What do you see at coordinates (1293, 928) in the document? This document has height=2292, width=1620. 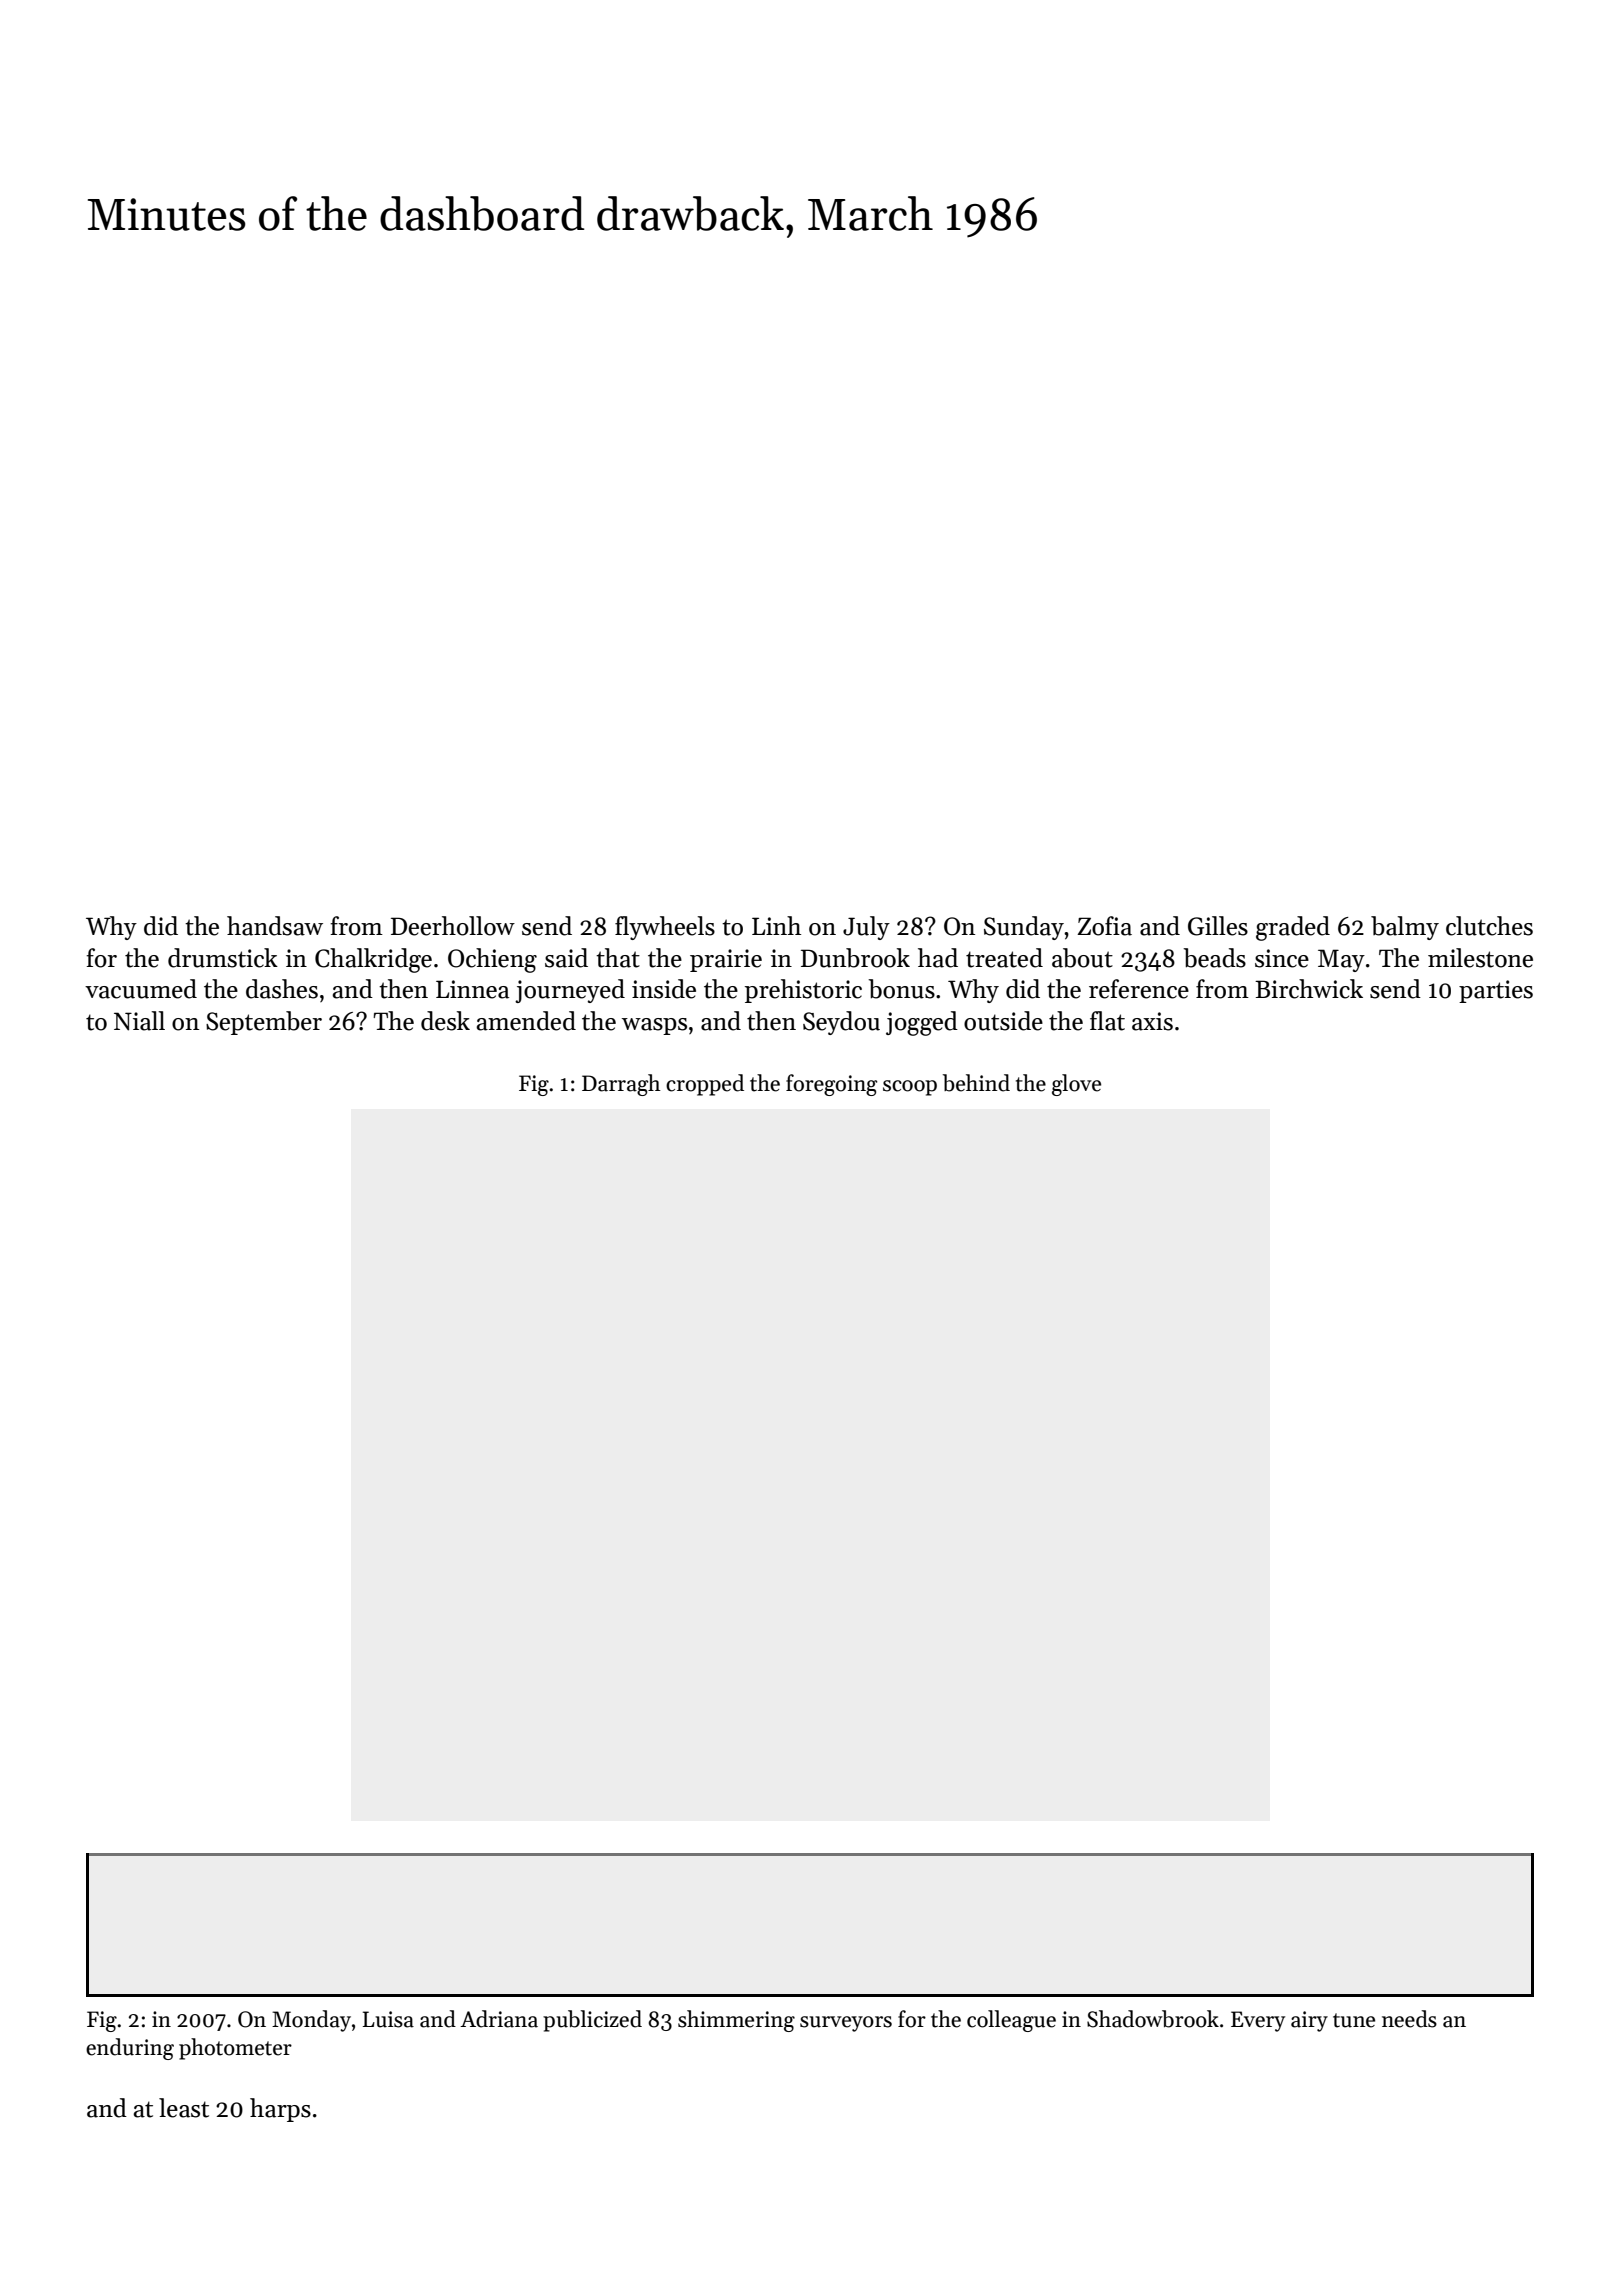 I see `graded` at bounding box center [1293, 928].
